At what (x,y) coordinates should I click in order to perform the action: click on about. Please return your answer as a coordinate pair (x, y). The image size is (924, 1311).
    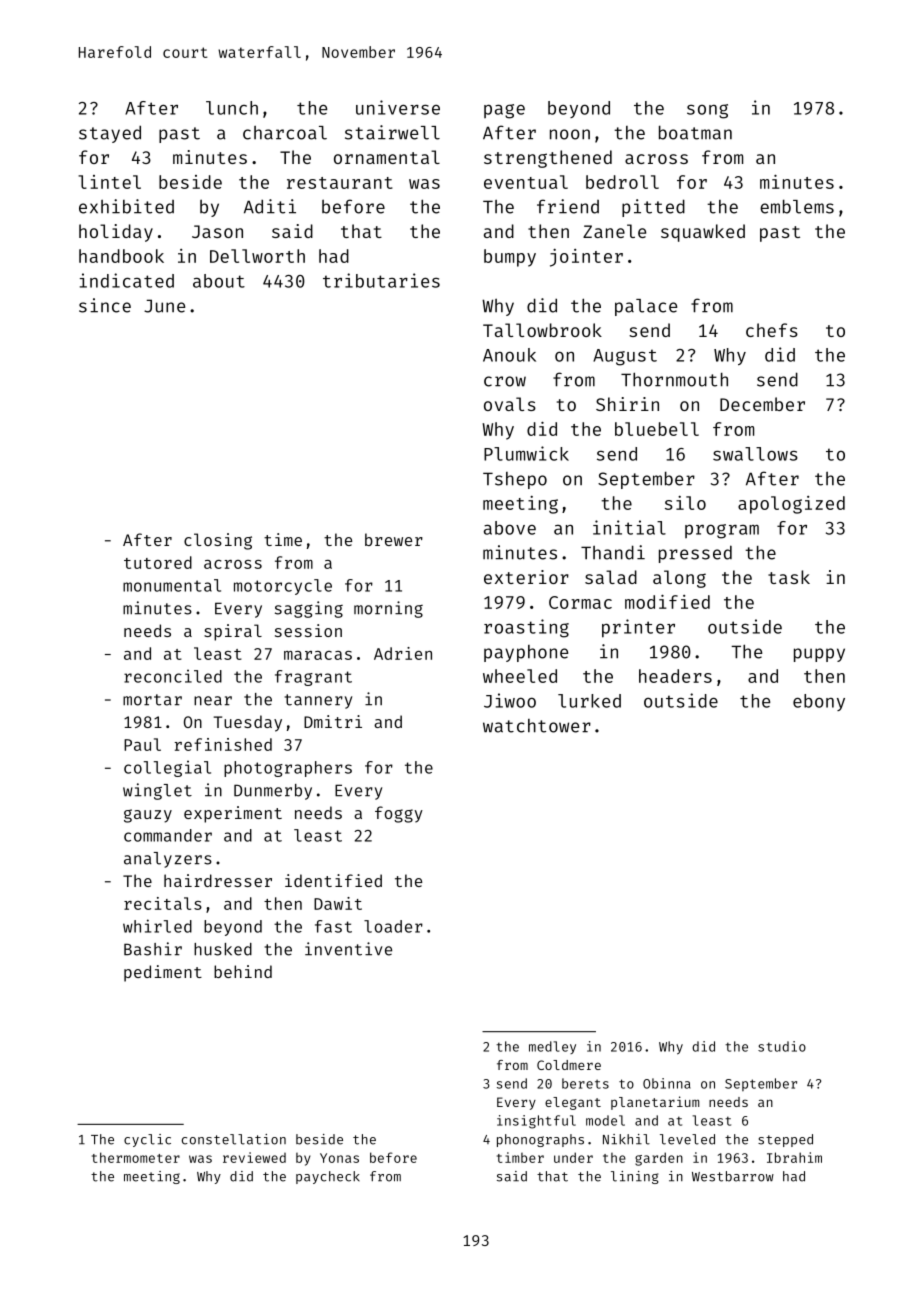
    Looking at the image, I should click on (219, 281).
